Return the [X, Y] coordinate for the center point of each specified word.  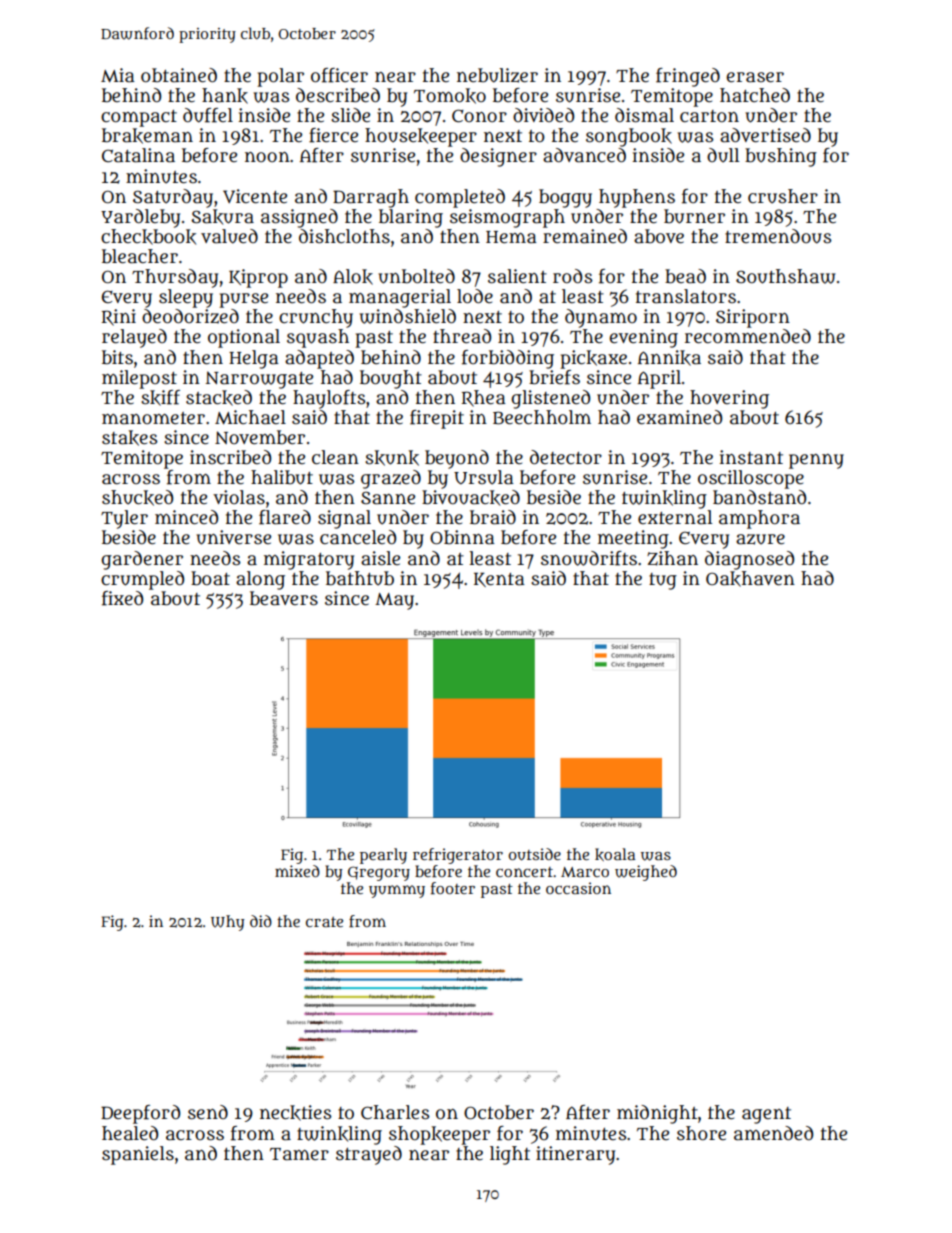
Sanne [388, 498]
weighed [646, 873]
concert [524, 872]
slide [350, 115]
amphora [759, 519]
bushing [781, 157]
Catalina [138, 155]
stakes [129, 438]
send [208, 1112]
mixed [297, 871]
